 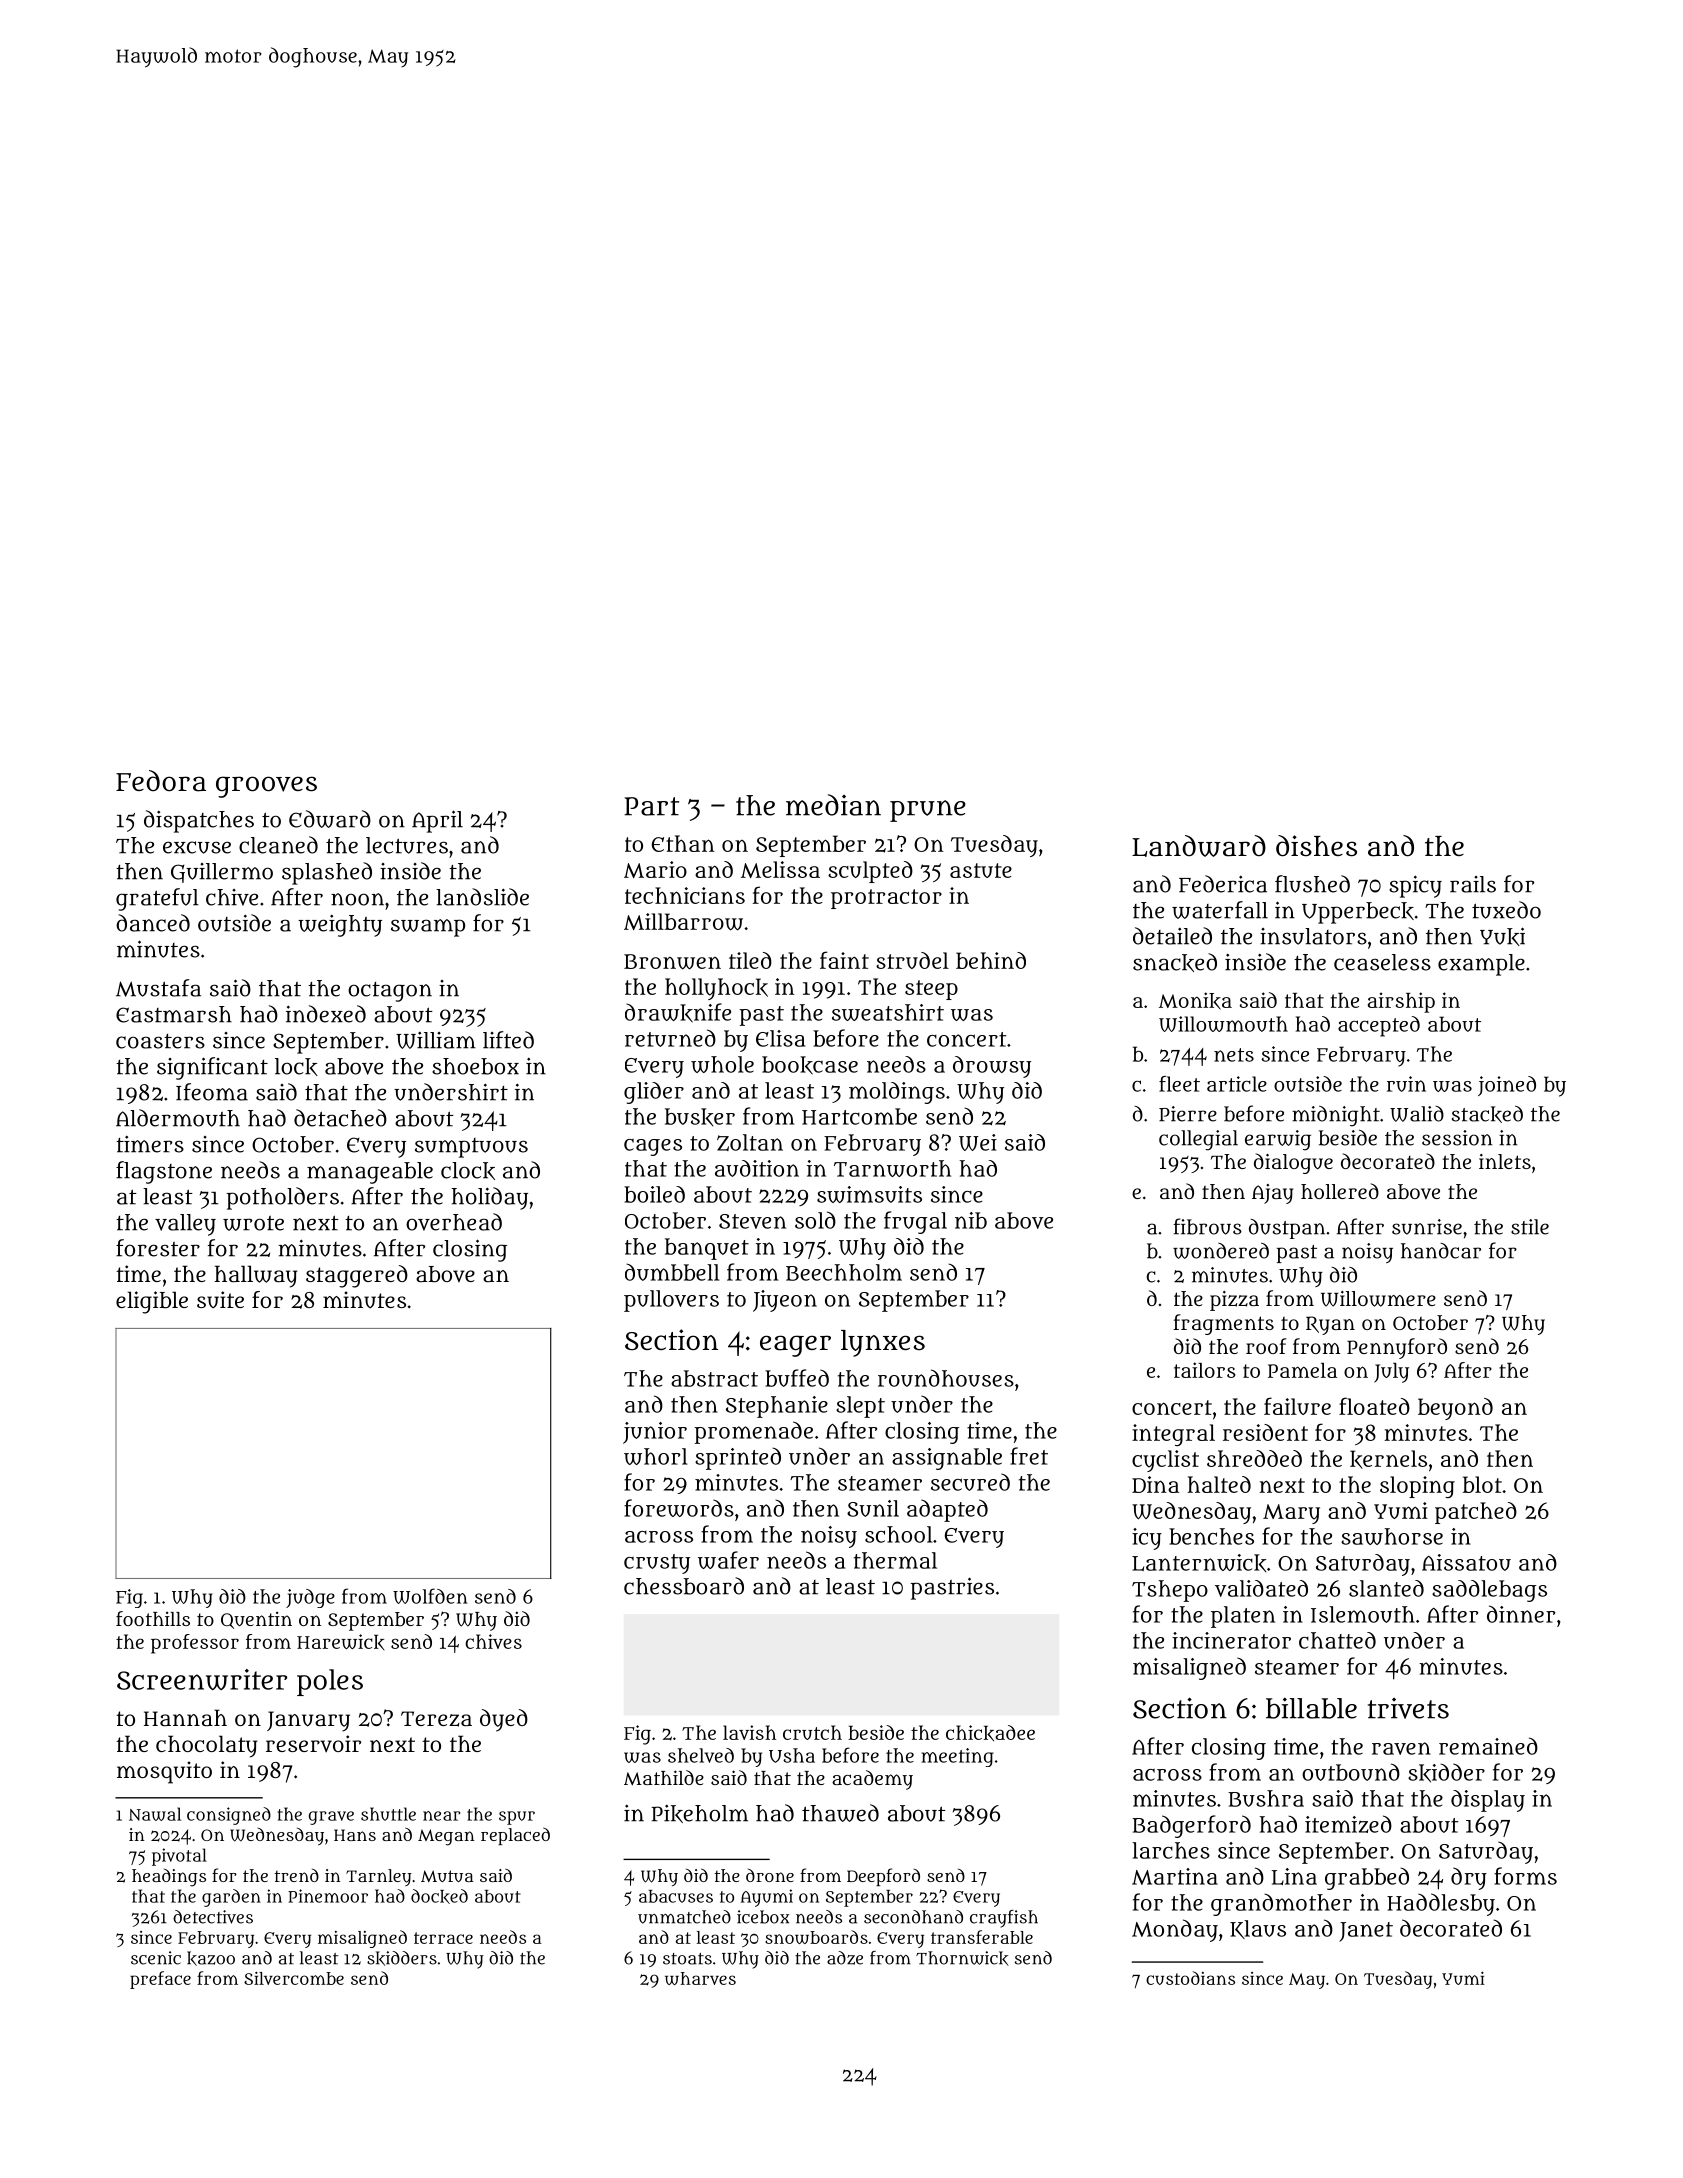 I want to click on protractor, so click(x=886, y=899).
